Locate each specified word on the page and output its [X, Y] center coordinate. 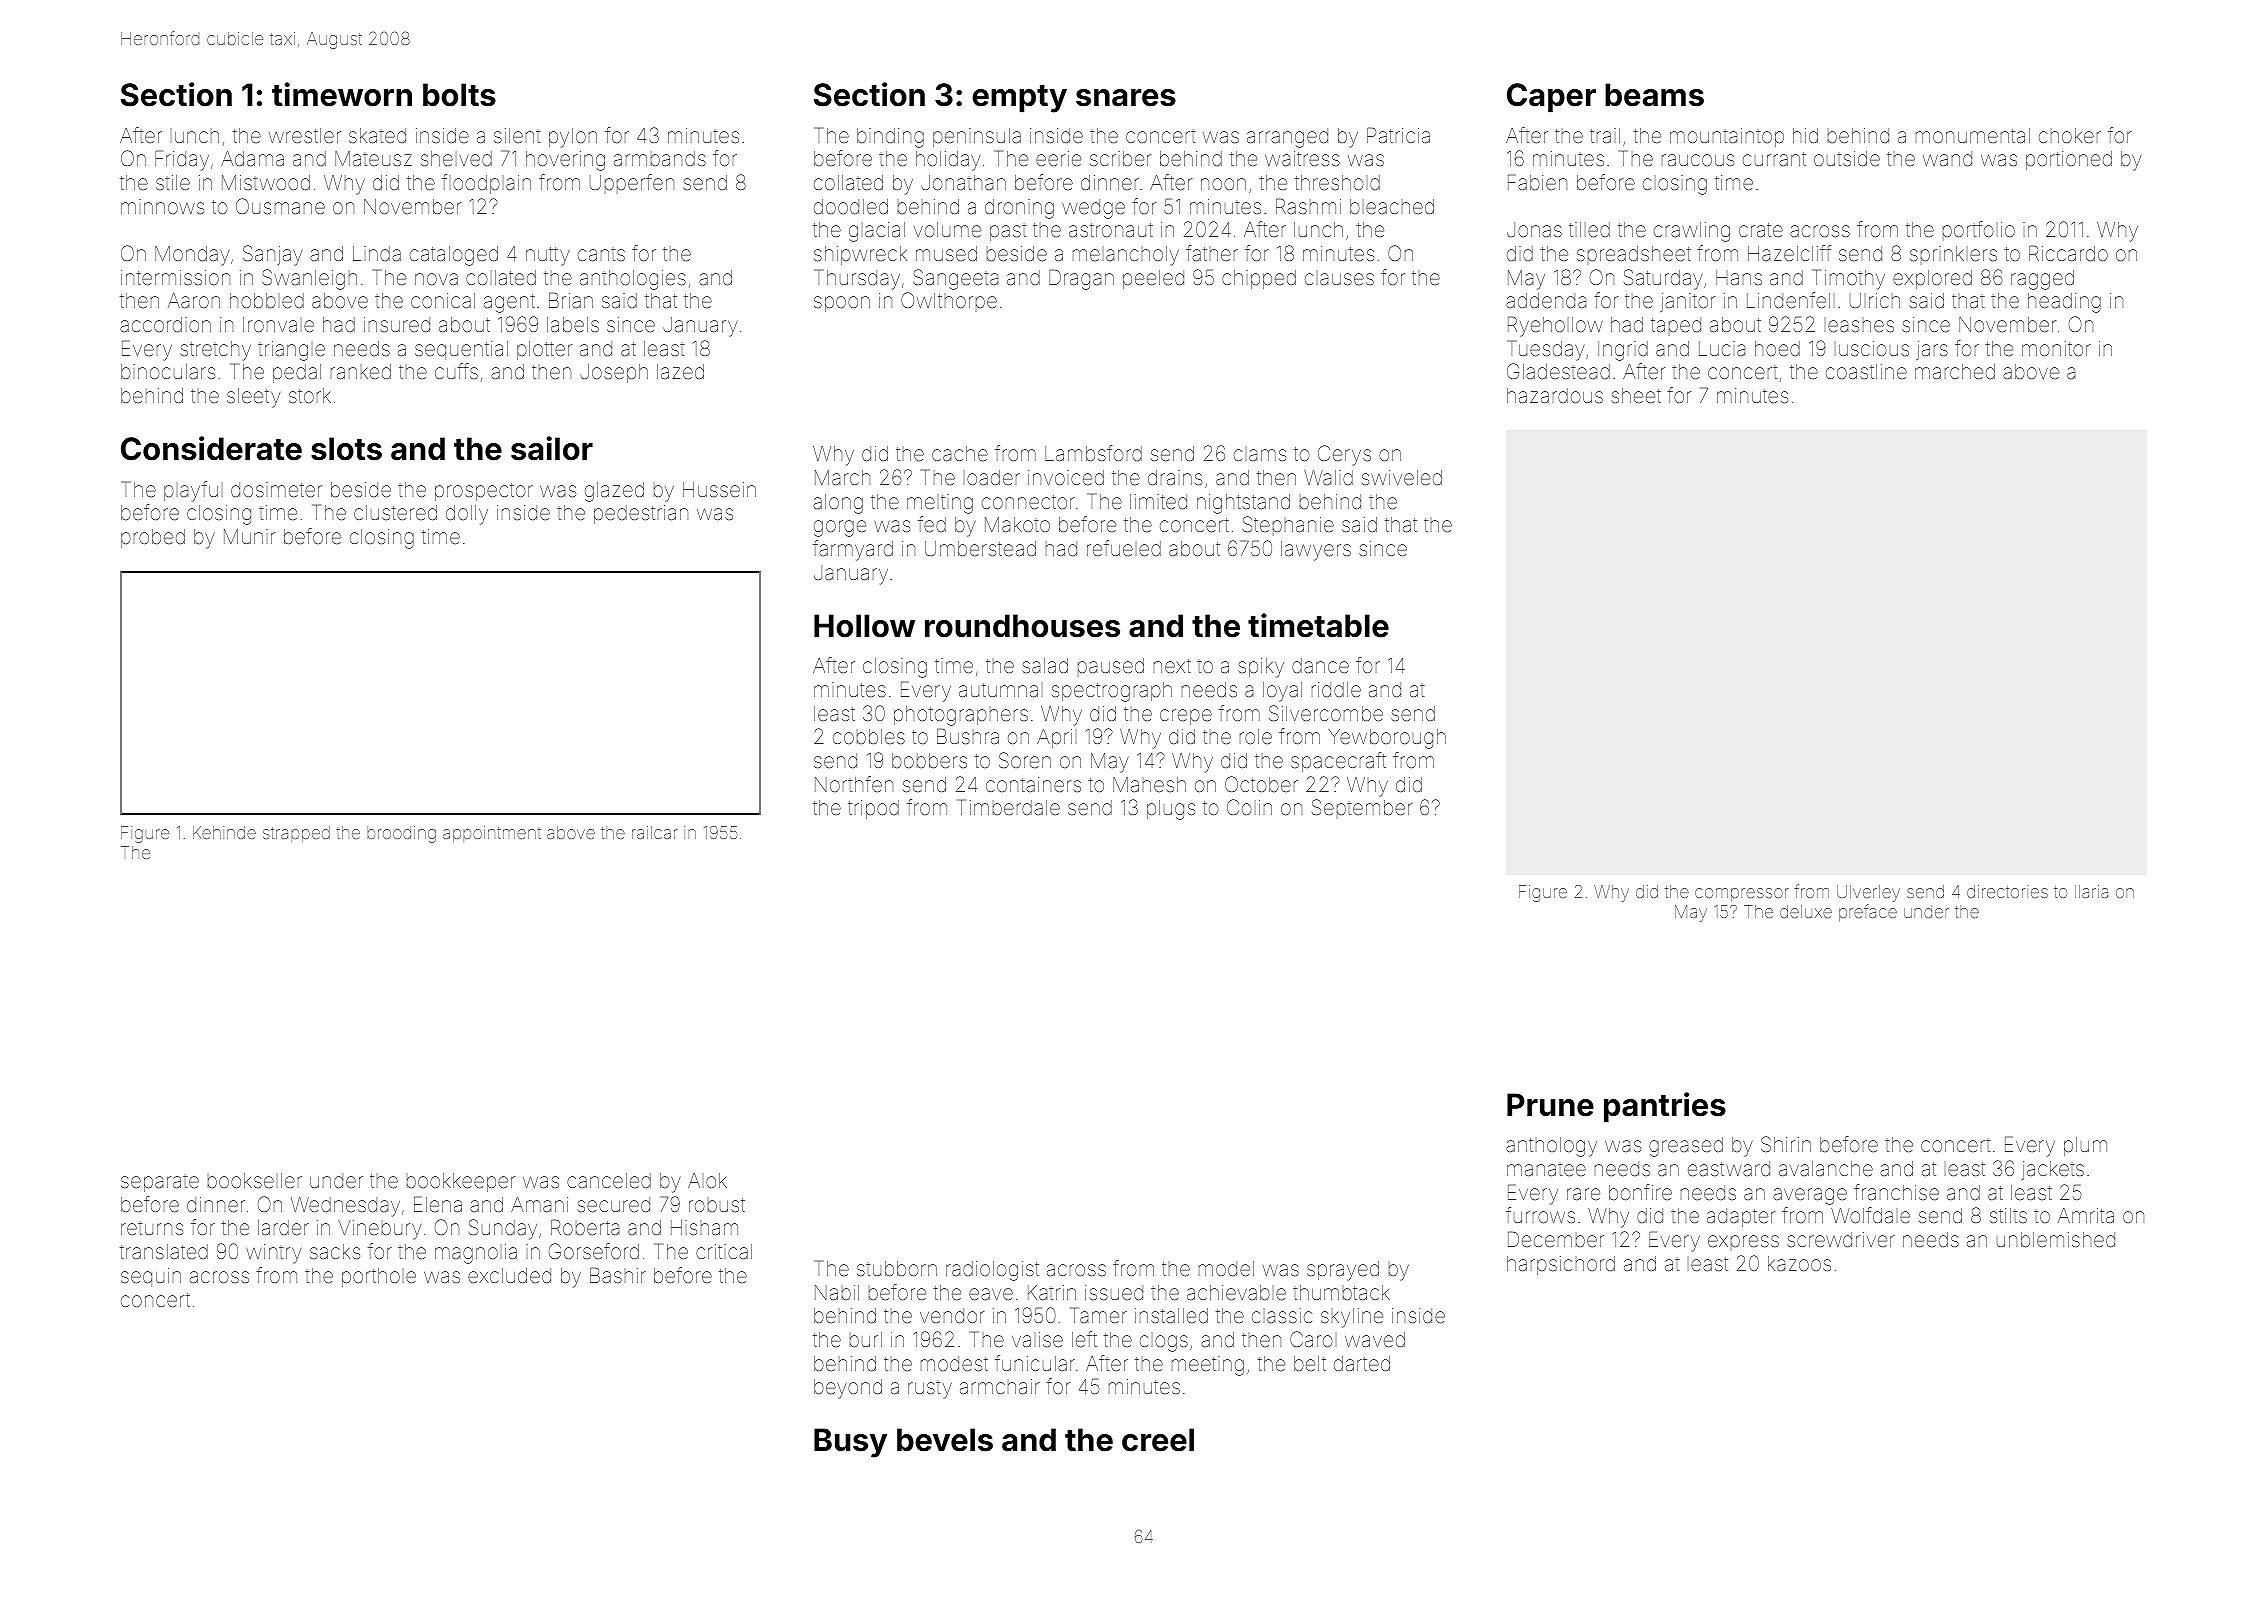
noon [1223, 184]
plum [2085, 1146]
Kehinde [224, 832]
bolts [459, 95]
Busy [850, 1443]
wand [1947, 158]
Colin [1249, 807]
